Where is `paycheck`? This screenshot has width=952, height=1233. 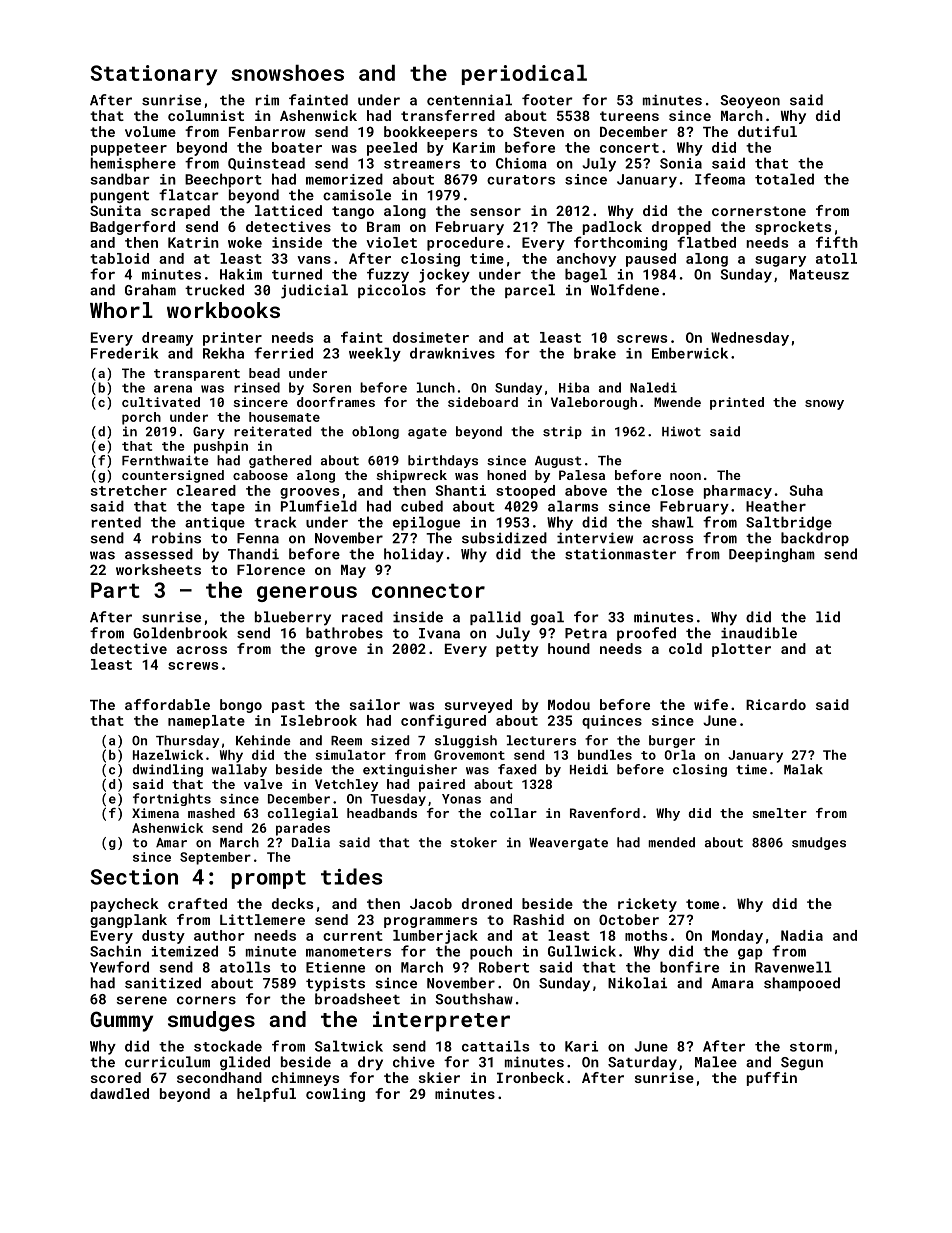 paycheck is located at coordinates (125, 905).
